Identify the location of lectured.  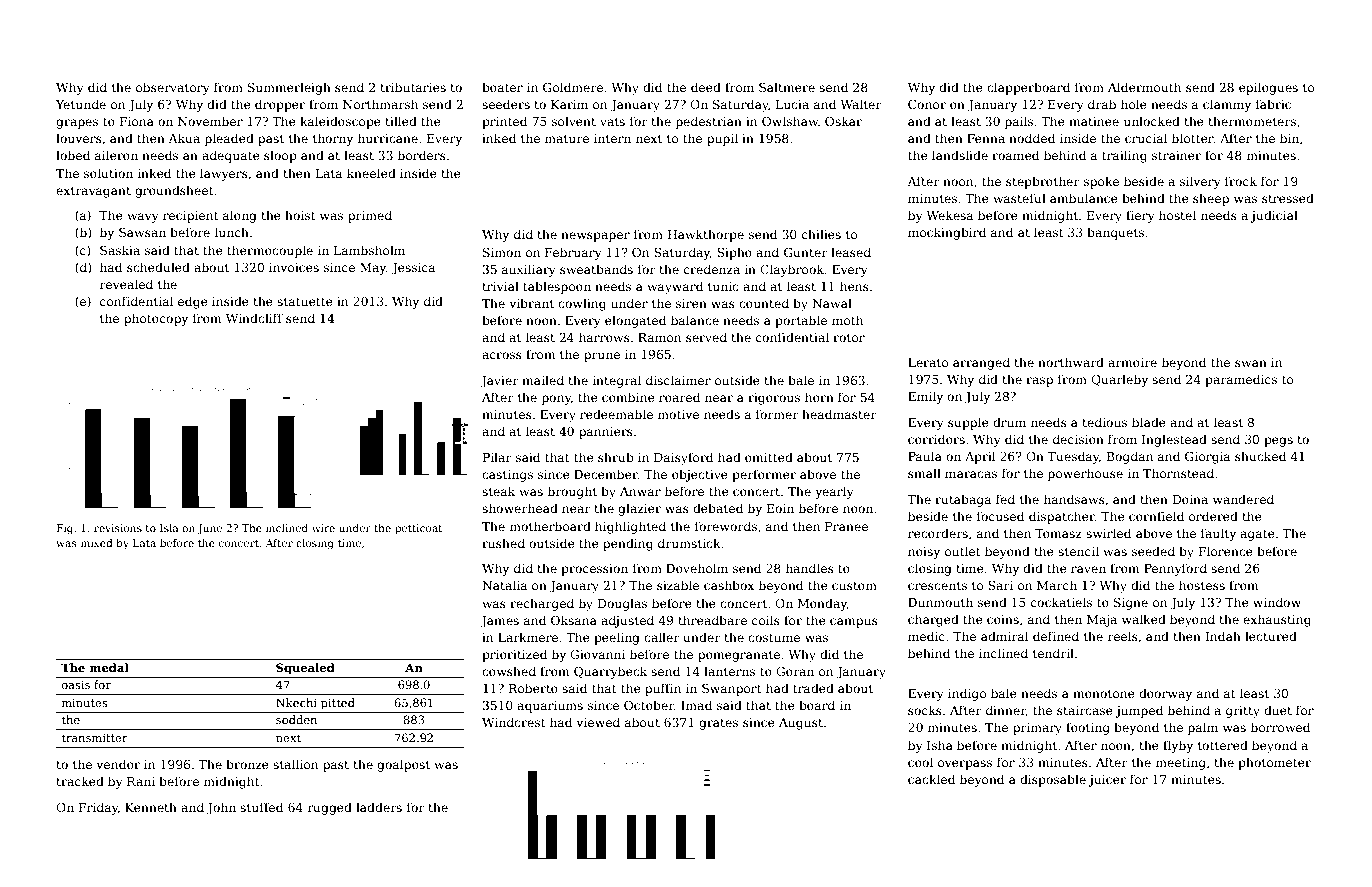
(1271, 636).
